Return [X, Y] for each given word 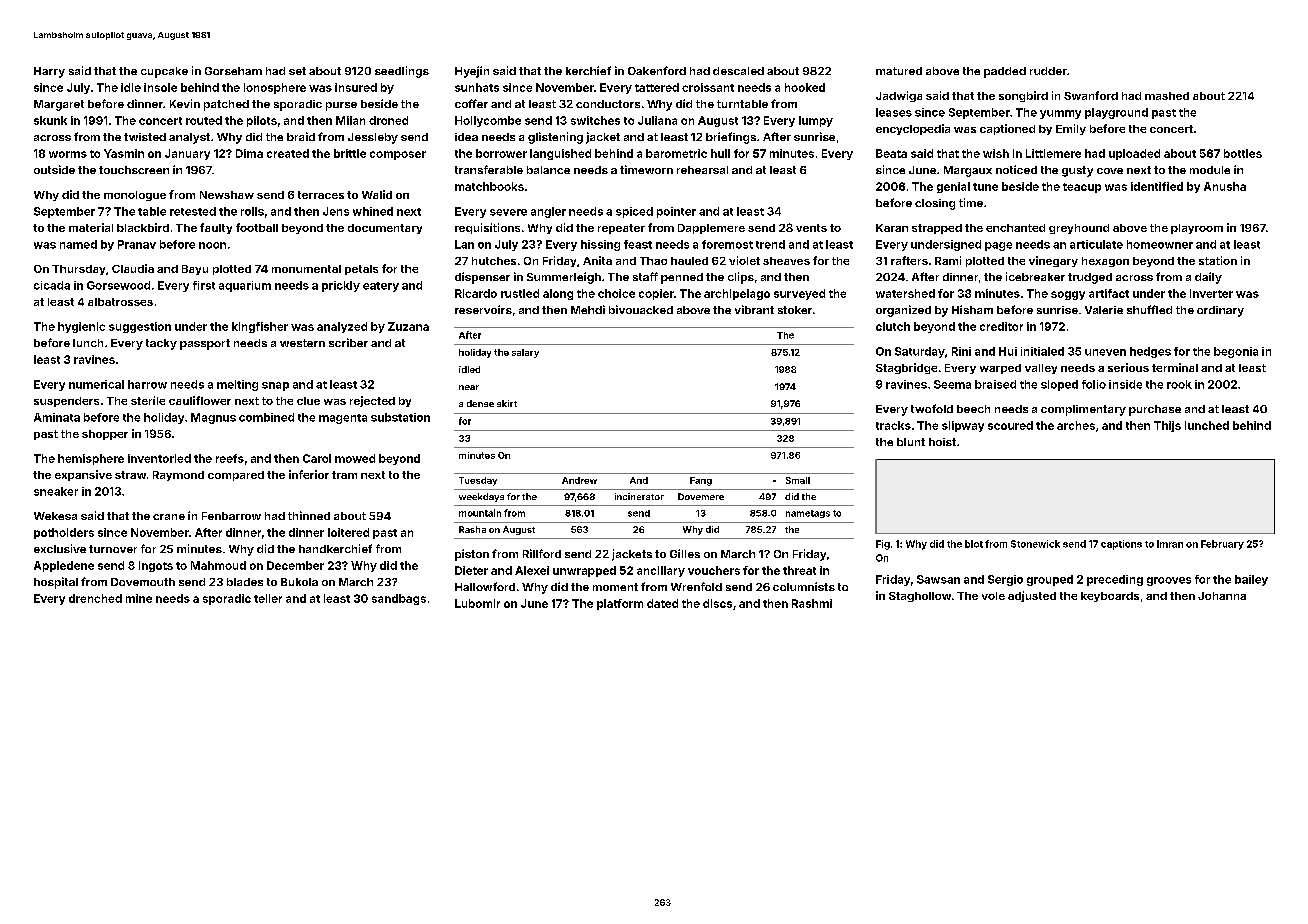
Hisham [972, 309]
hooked [805, 87]
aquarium [245, 286]
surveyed [799, 294]
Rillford [542, 553]
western [302, 343]
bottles [1243, 153]
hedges [1150, 352]
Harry [49, 72]
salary [525, 353]
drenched [95, 598]
